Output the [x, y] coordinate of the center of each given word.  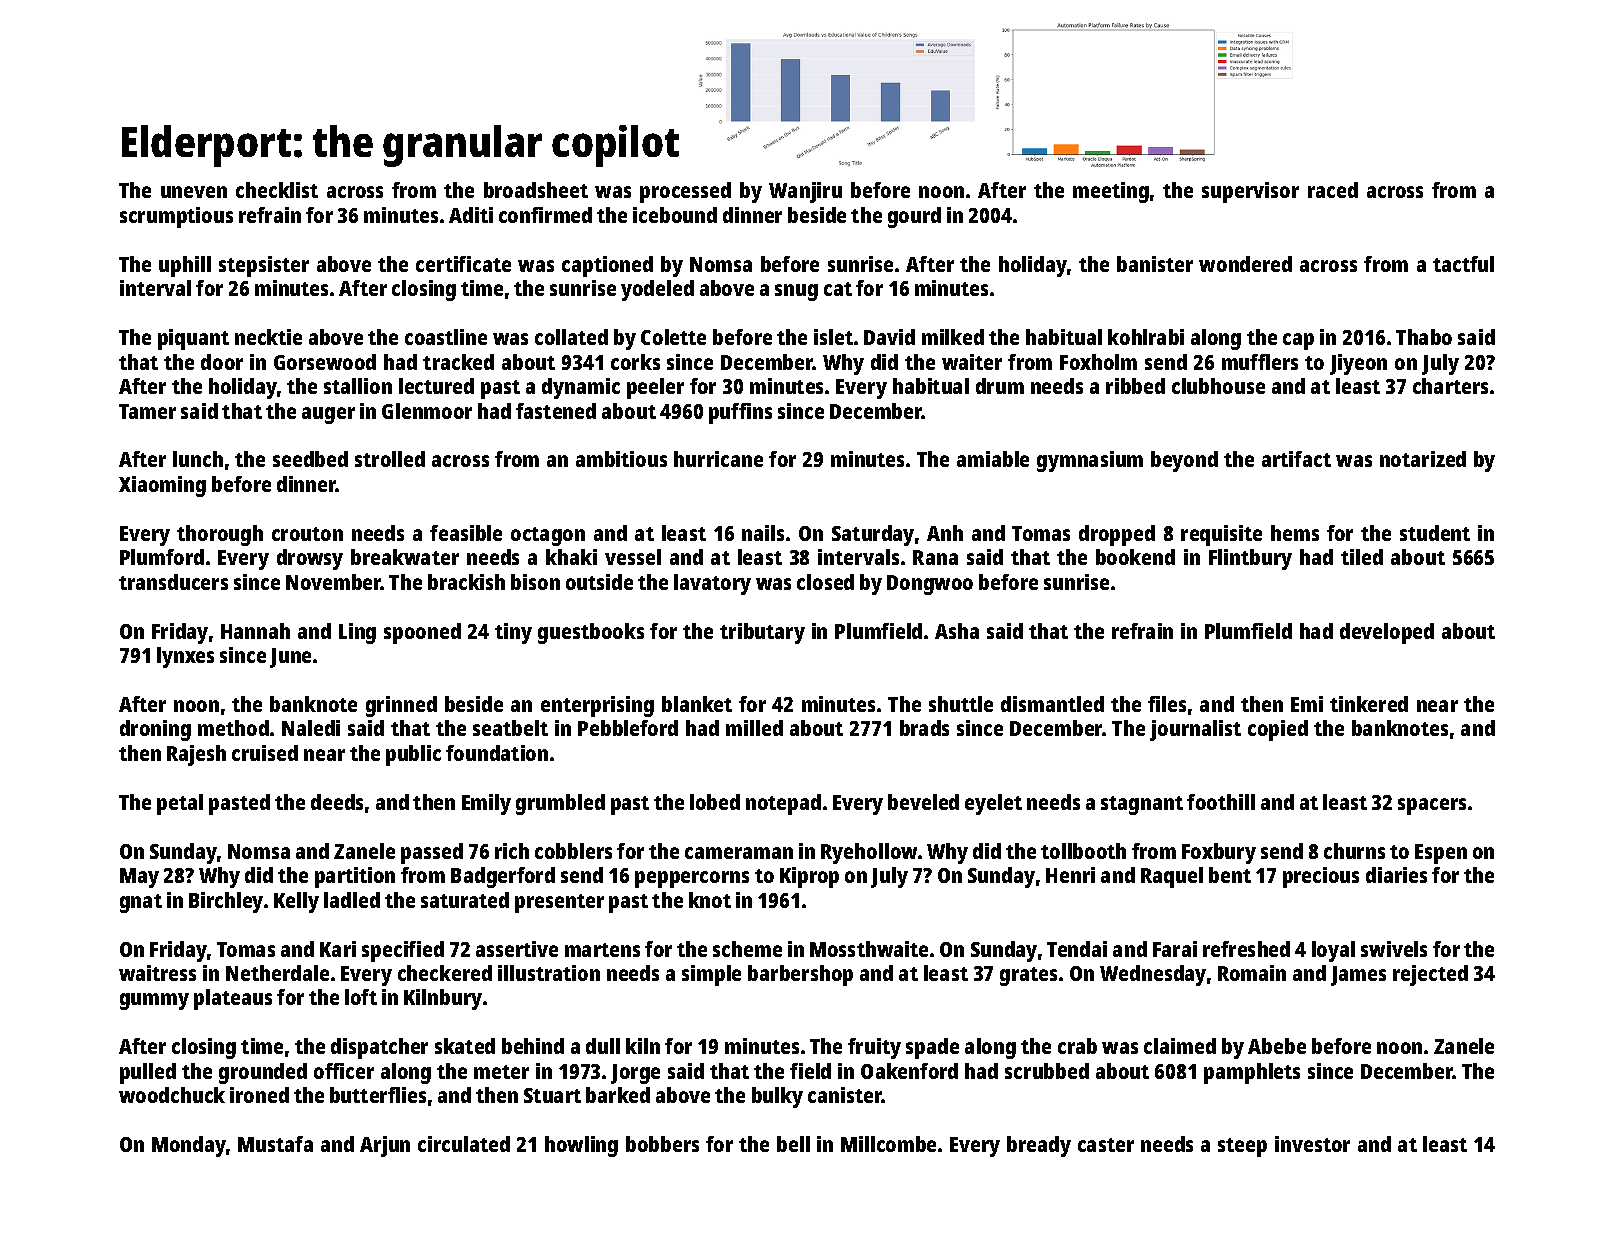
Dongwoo [930, 585]
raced [1333, 190]
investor [1312, 1144]
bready [1039, 1146]
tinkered [1369, 704]
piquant [193, 339]
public [413, 755]
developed [1387, 633]
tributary [762, 633]
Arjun [385, 1146]
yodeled [657, 290]
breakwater [405, 557]
